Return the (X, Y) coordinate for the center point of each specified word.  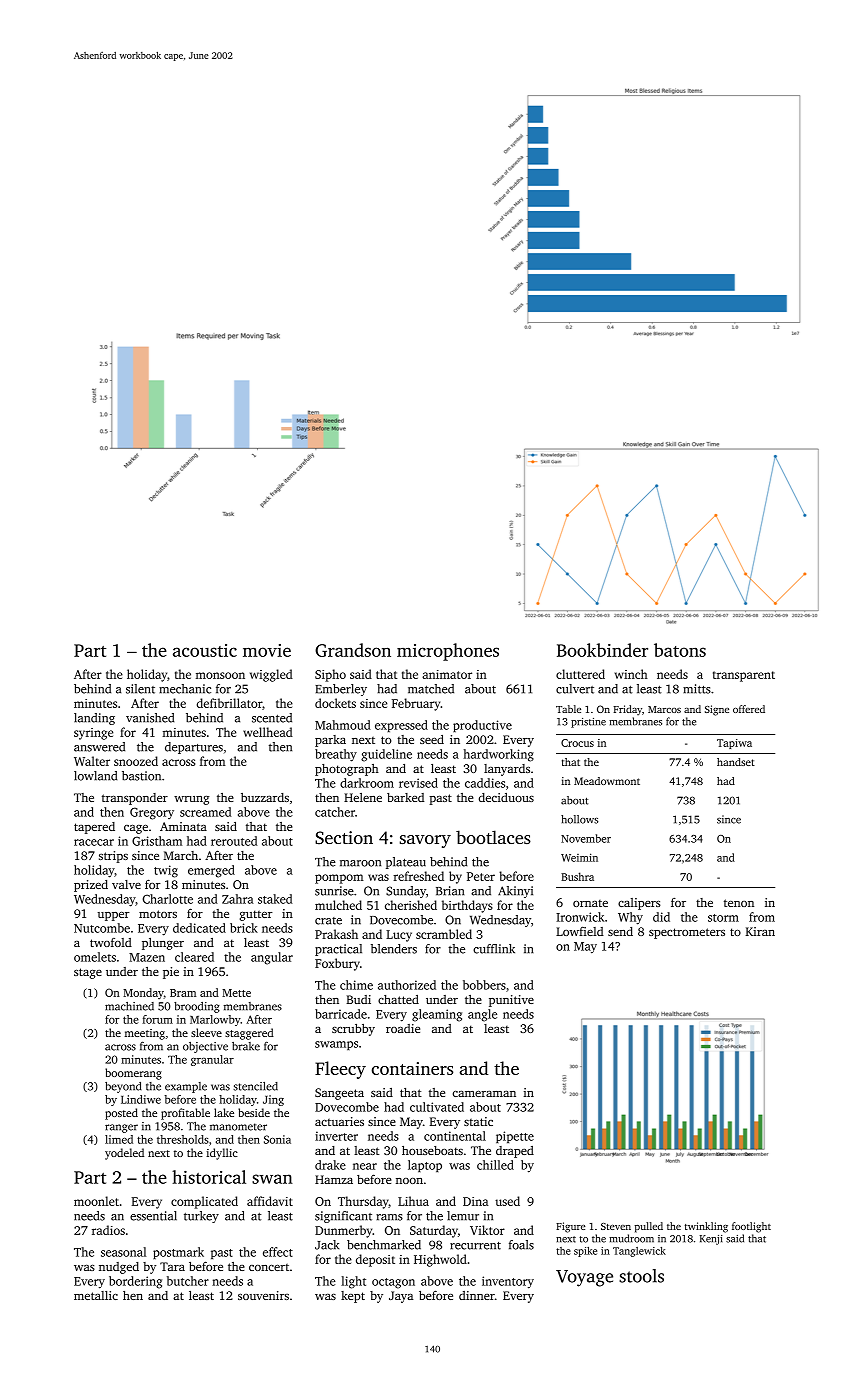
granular (212, 1060)
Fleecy (340, 1070)
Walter (92, 761)
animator (447, 674)
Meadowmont (607, 781)
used (507, 1201)
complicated (204, 1202)
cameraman (484, 1094)
